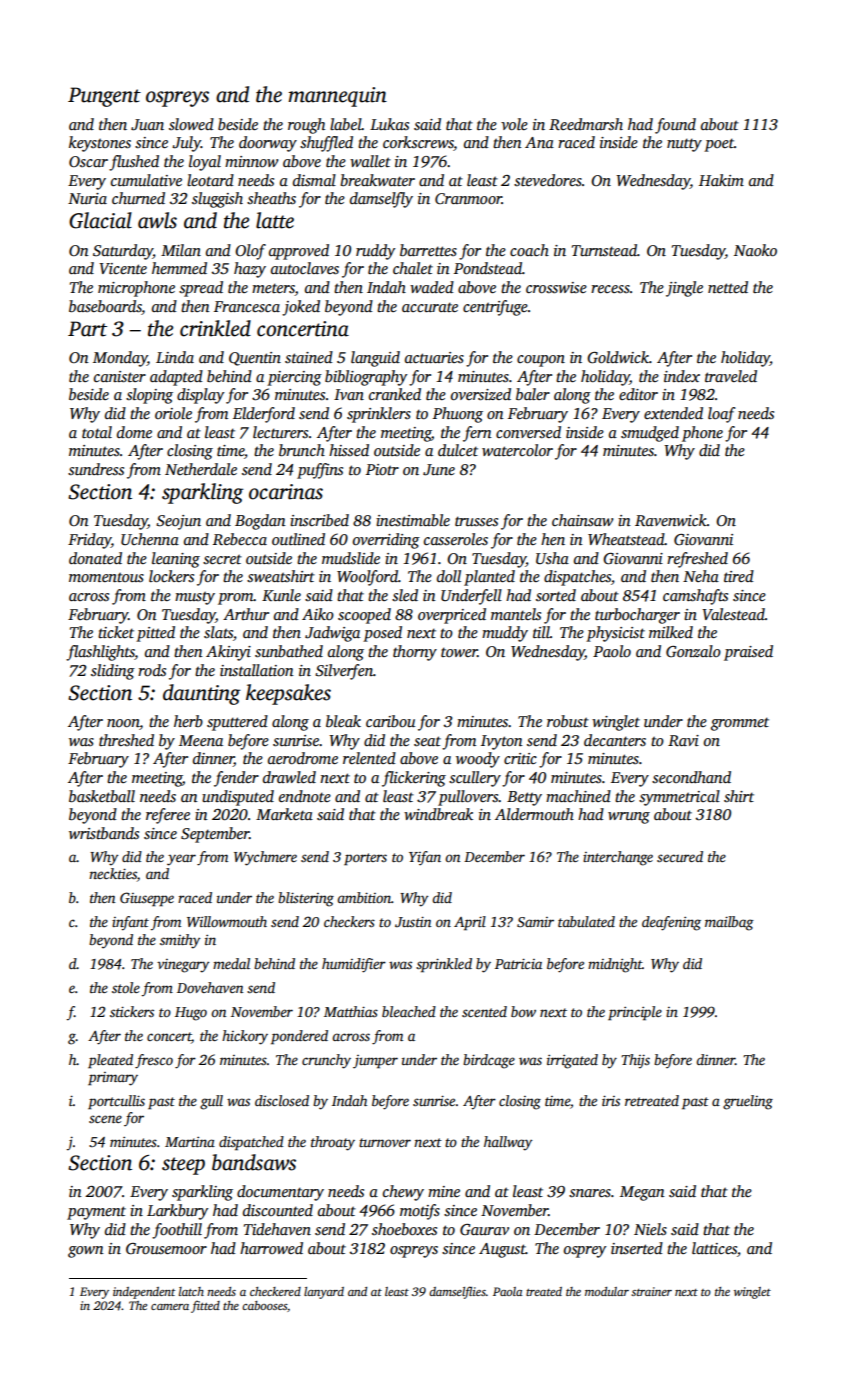 Image resolution: width=849 pixels, height=1400 pixels. I want to click on mannequin, so click(337, 97).
